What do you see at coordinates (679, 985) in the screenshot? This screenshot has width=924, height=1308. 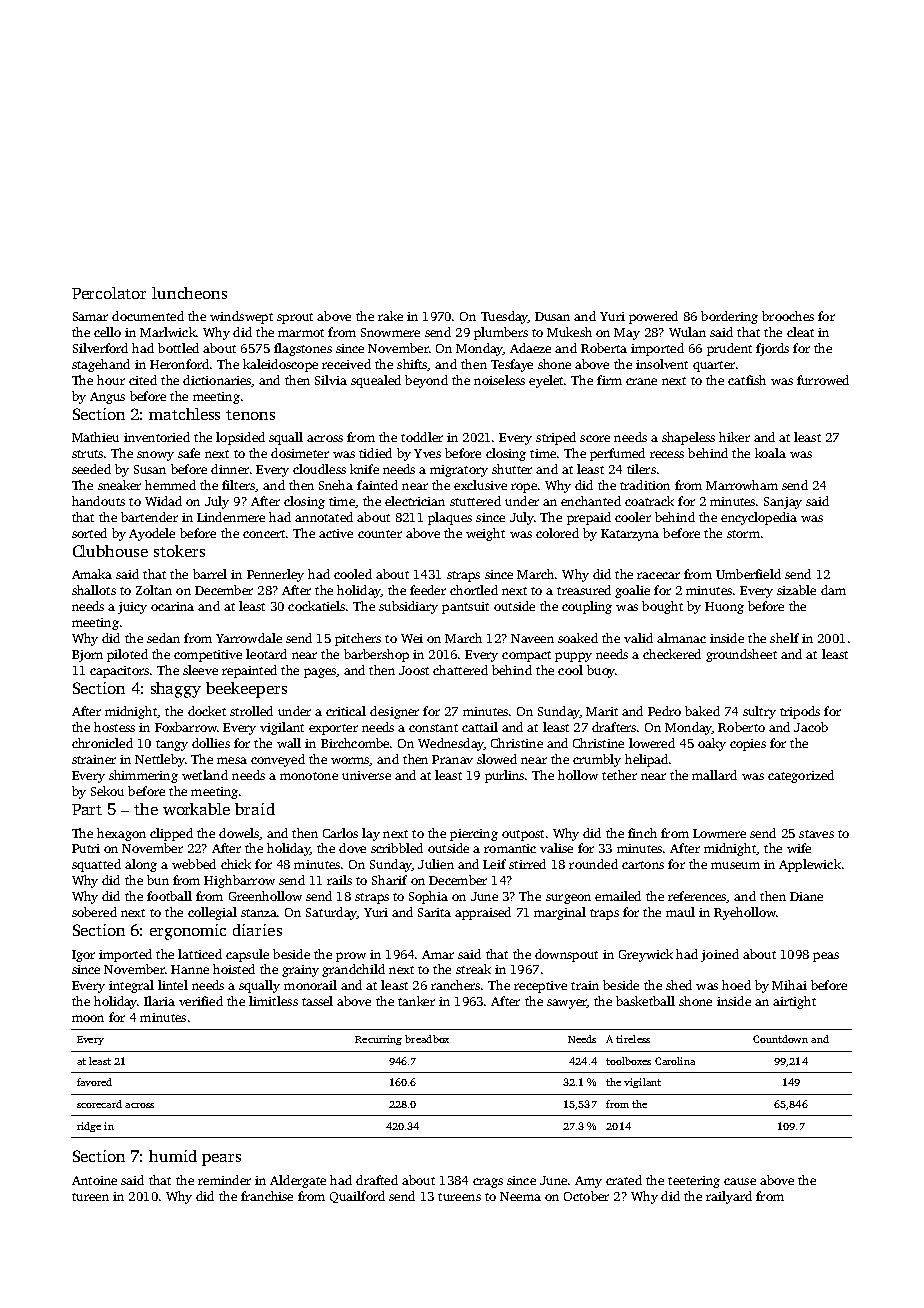 I see `shed` at bounding box center [679, 985].
